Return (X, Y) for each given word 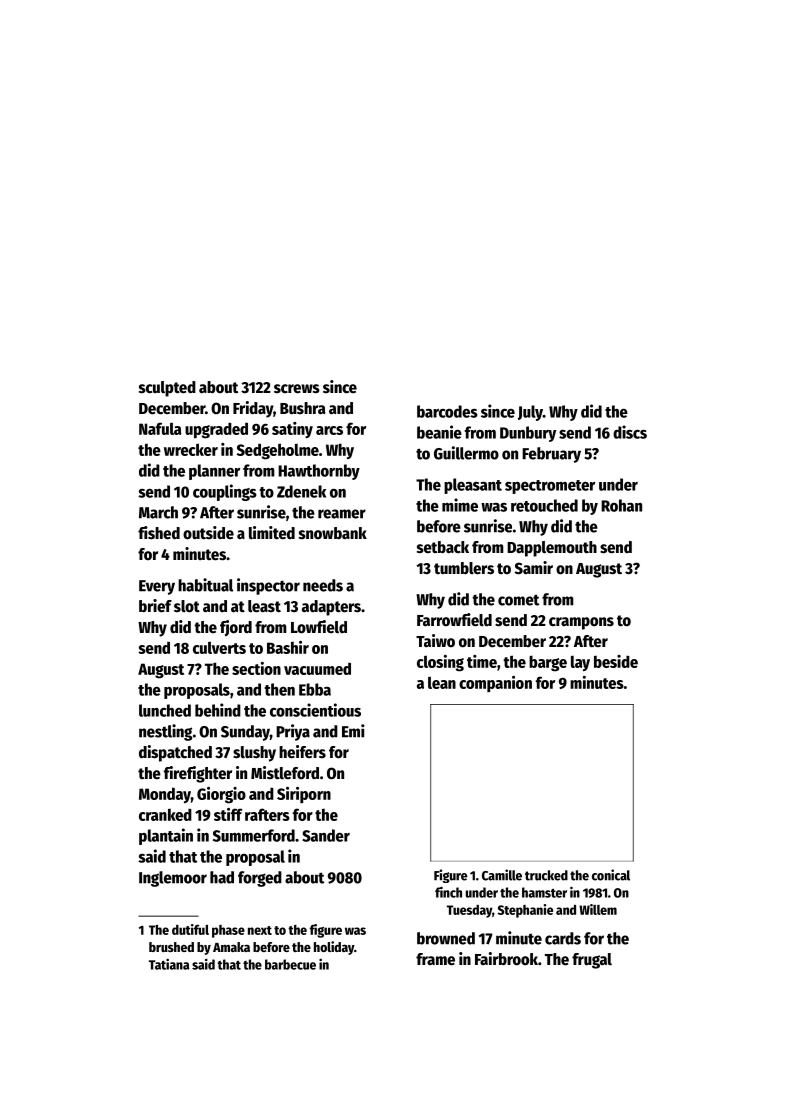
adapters (331, 608)
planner (214, 472)
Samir (534, 568)
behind (218, 710)
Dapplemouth (552, 549)
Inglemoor (173, 879)
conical (611, 875)
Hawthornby (319, 472)
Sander (326, 835)
